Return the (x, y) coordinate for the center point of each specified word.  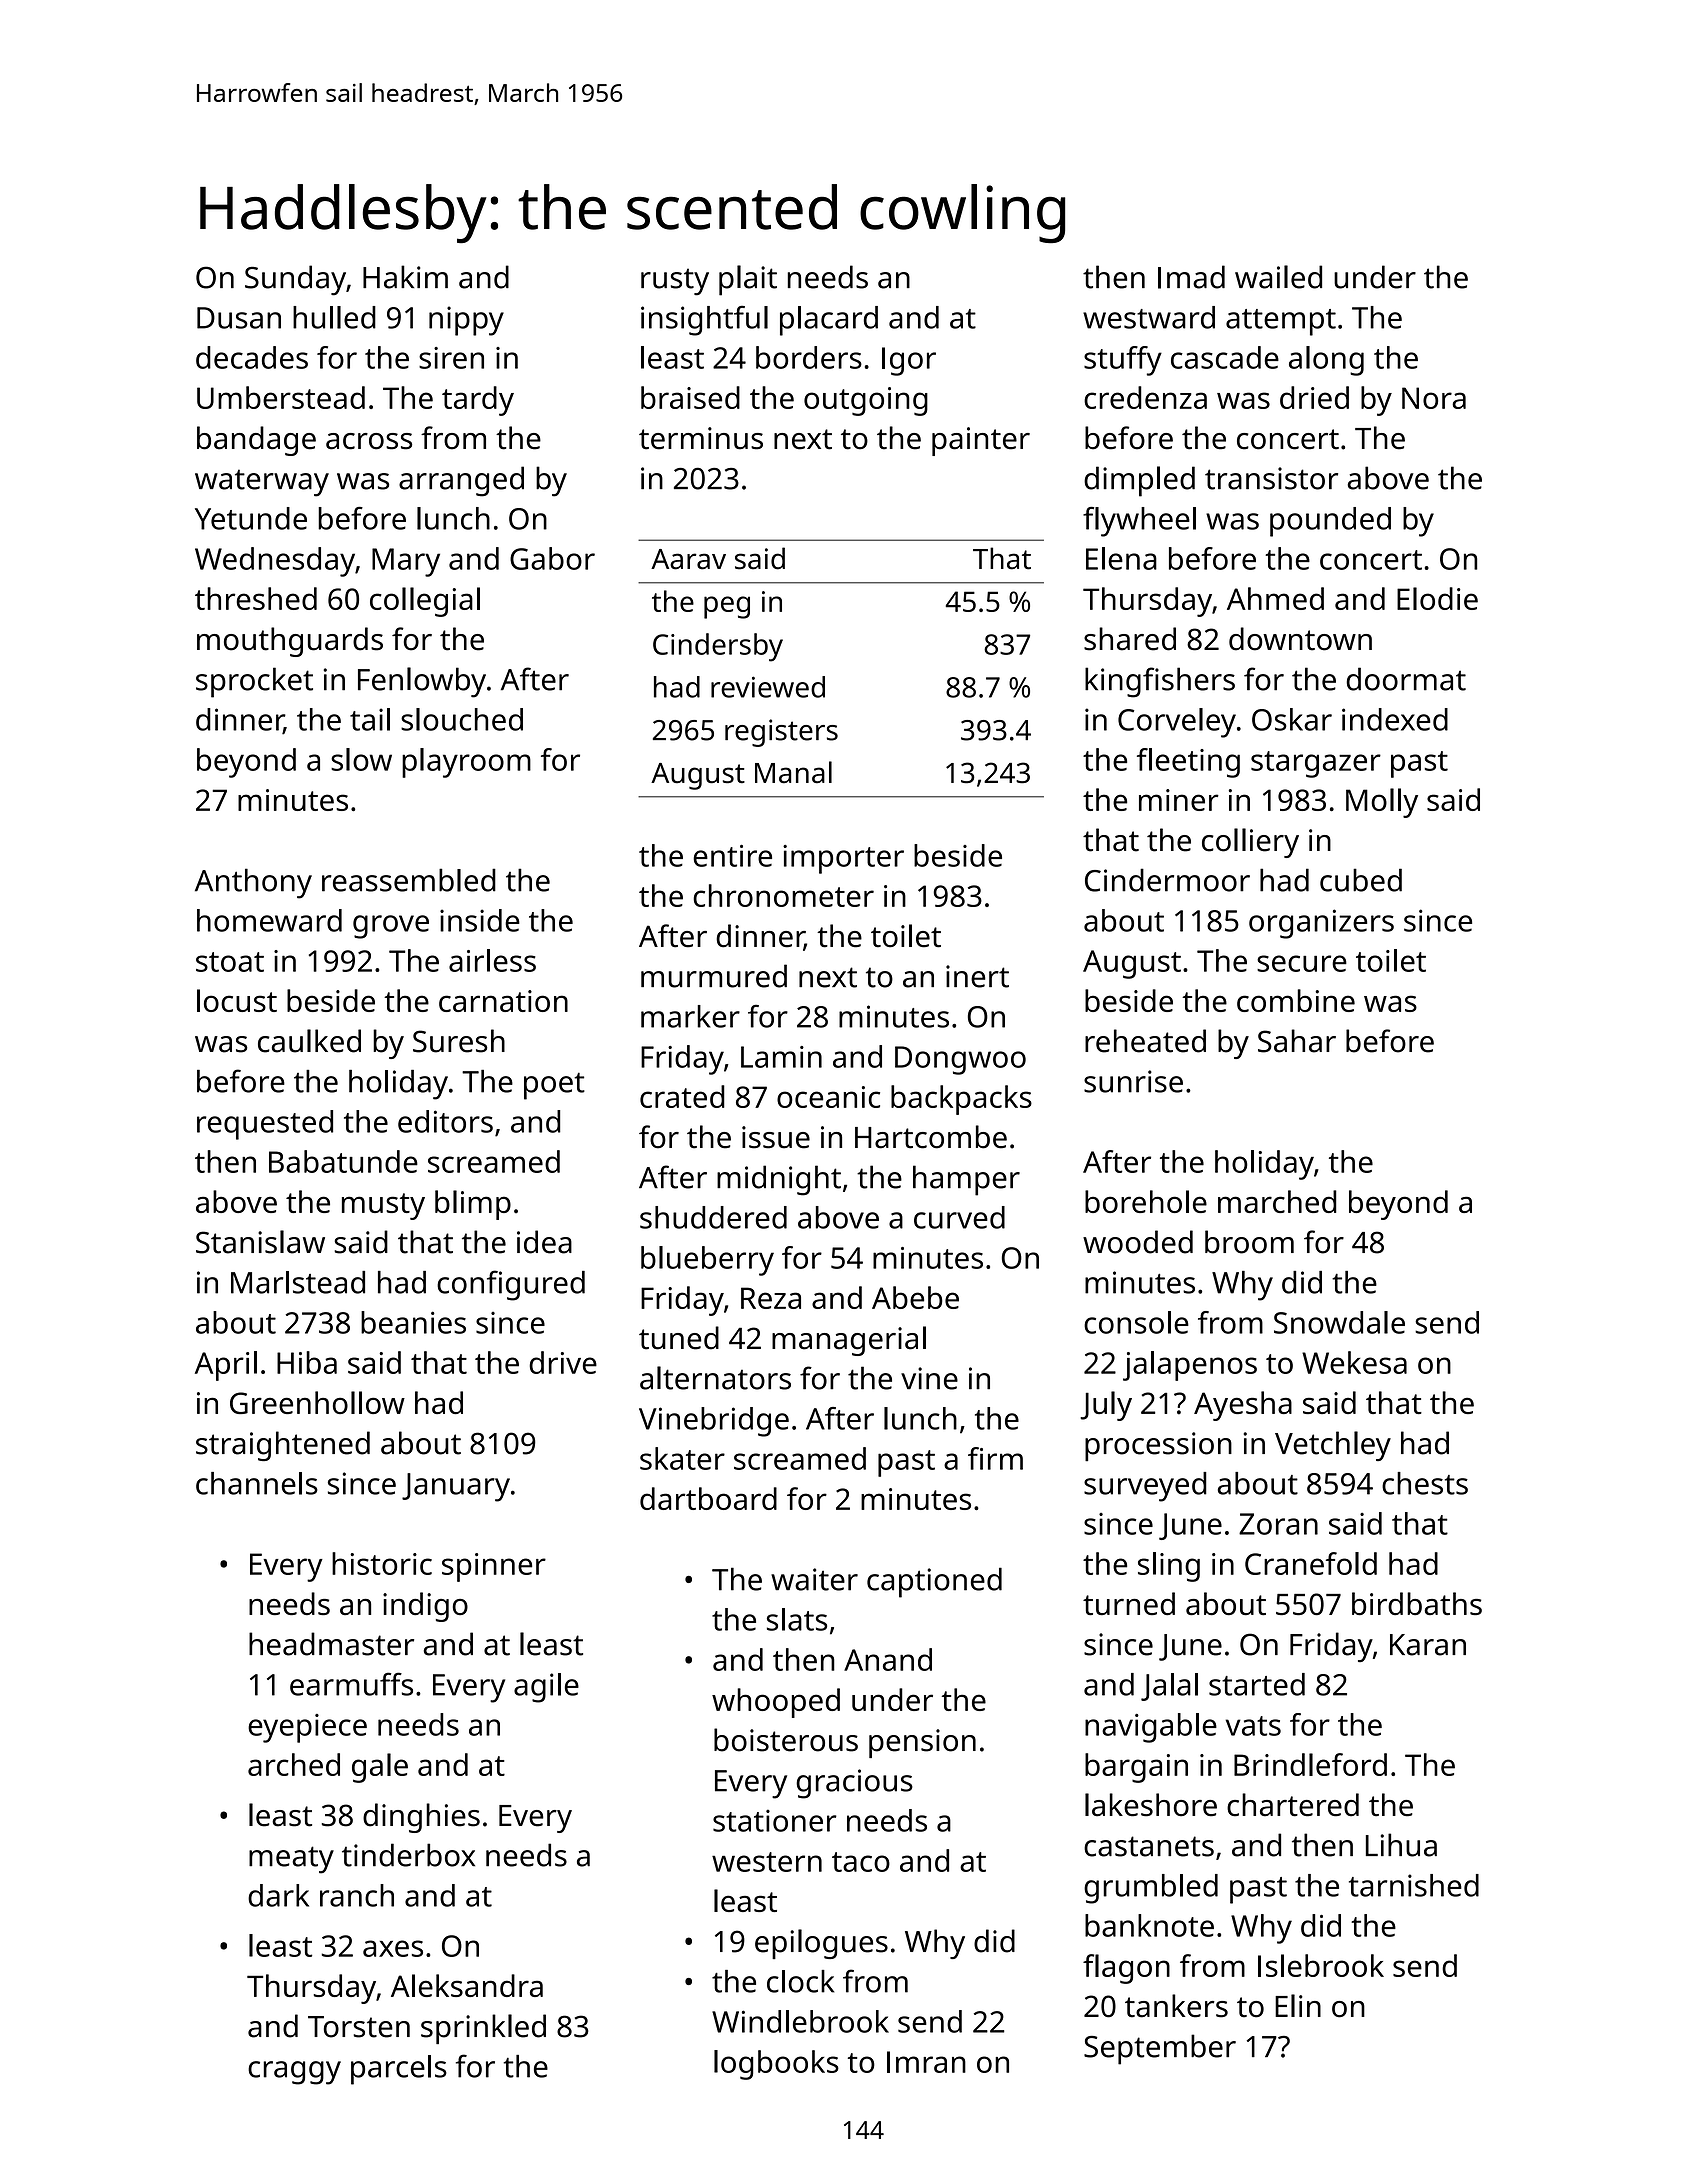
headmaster (331, 1644)
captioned (934, 1582)
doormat (1406, 679)
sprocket (254, 682)
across (369, 441)
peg (727, 607)
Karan (1428, 1645)
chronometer (783, 895)
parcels (399, 2070)
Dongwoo (960, 1060)
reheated (1145, 1041)
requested (265, 1125)
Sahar (1297, 1041)
